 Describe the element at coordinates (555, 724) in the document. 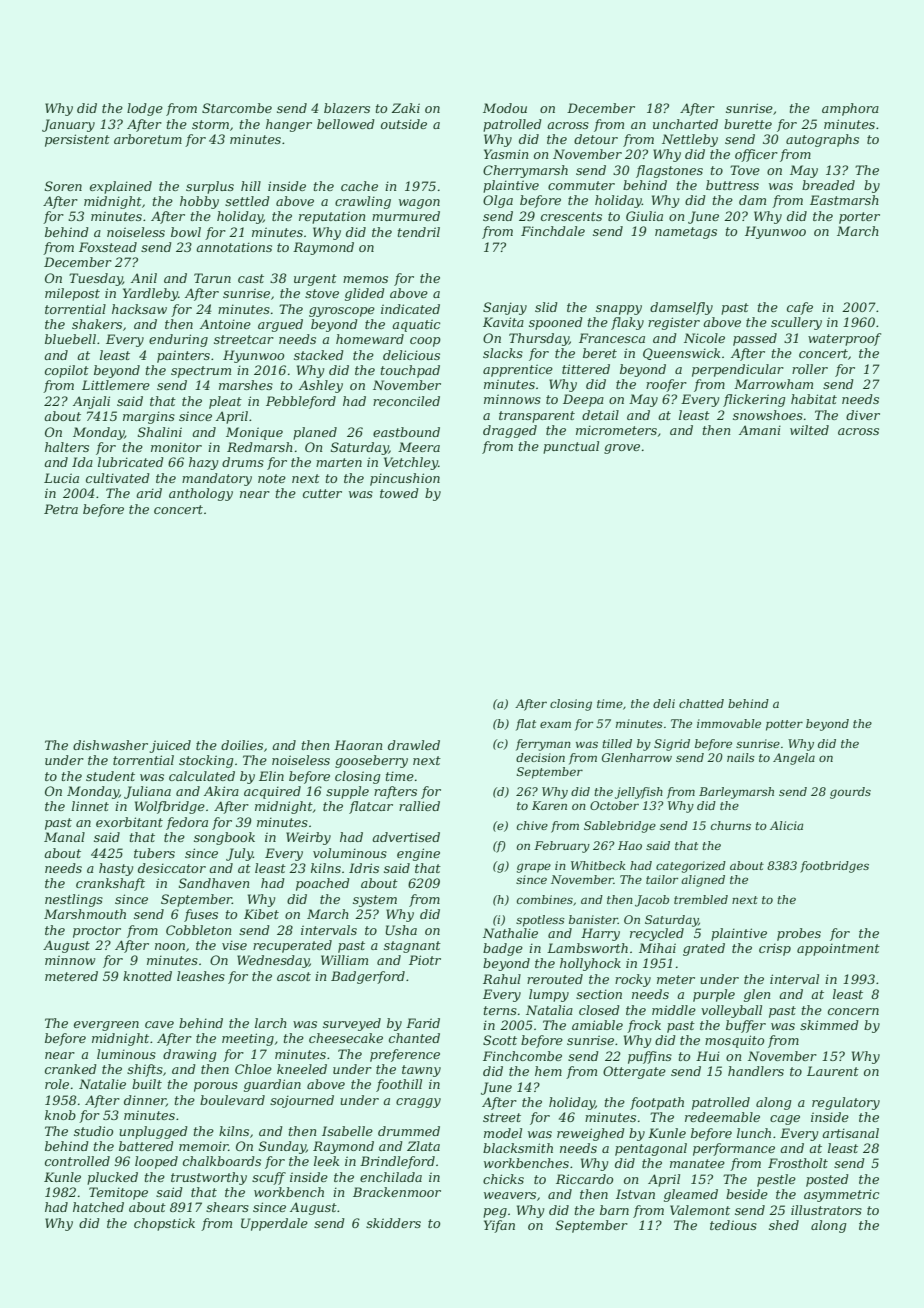

I see `exam` at that location.
